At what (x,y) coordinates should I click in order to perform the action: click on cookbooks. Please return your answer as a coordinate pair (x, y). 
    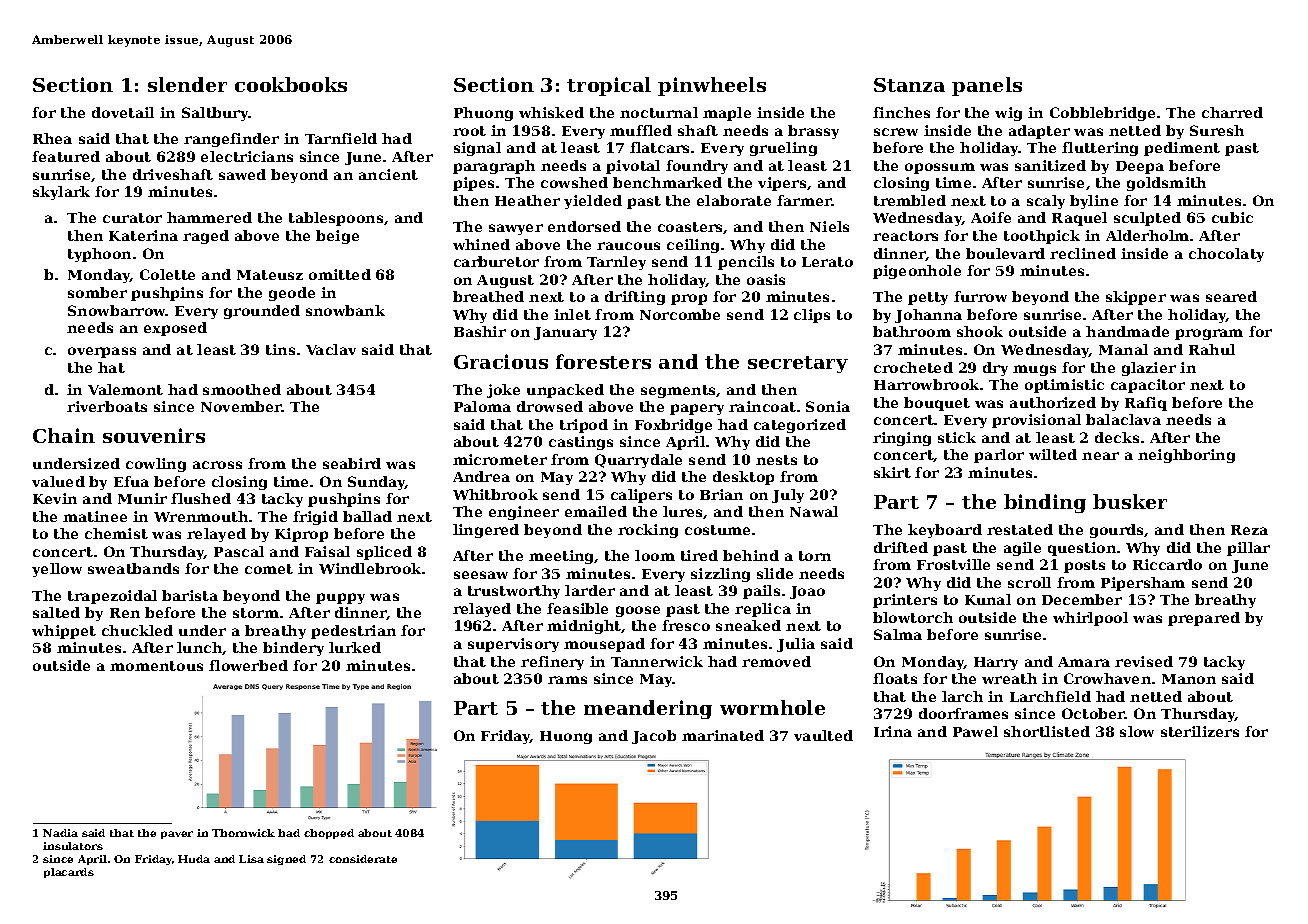
    Looking at the image, I should click on (291, 84).
